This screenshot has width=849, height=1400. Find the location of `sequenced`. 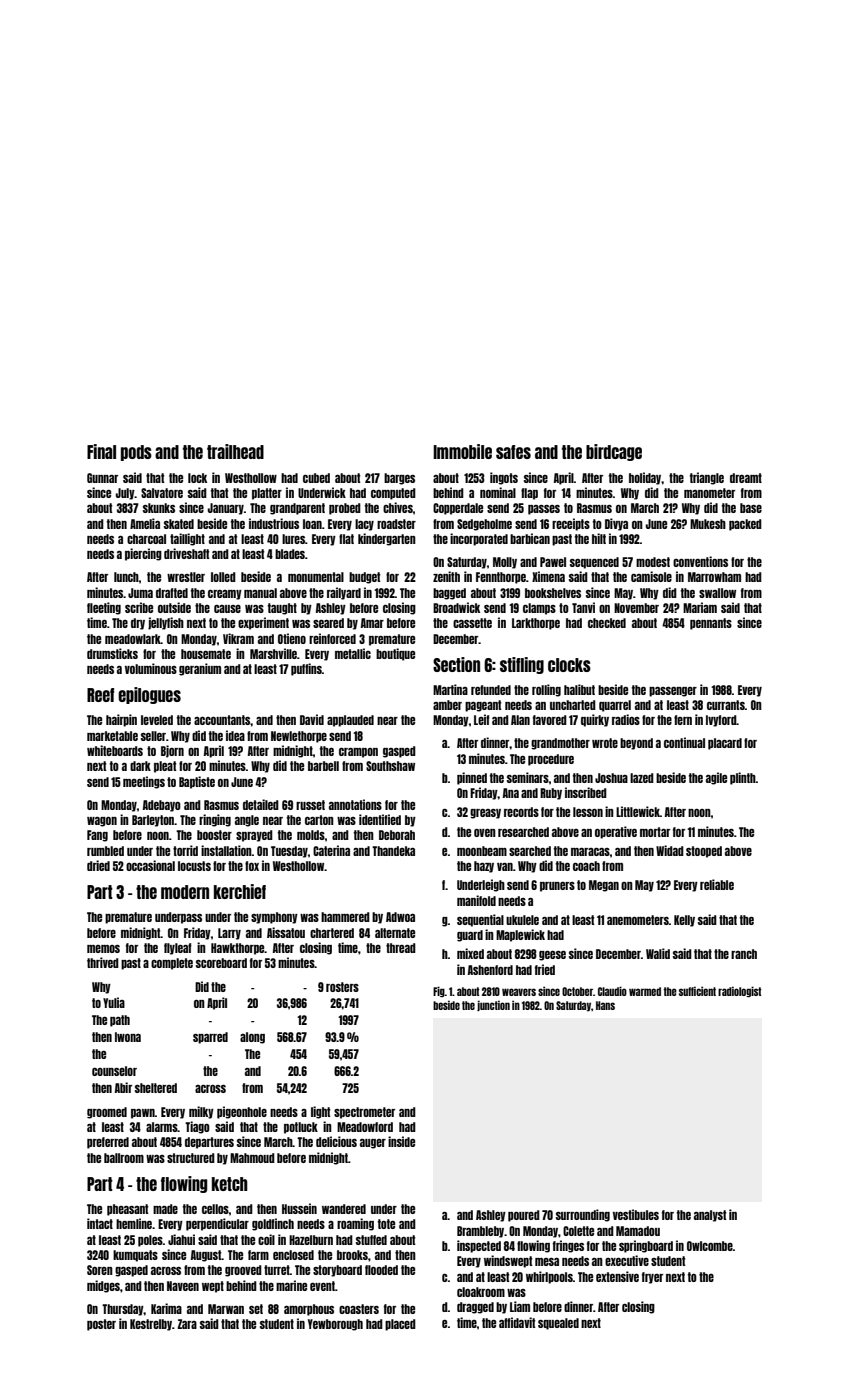

sequenced is located at coordinates (594, 563).
